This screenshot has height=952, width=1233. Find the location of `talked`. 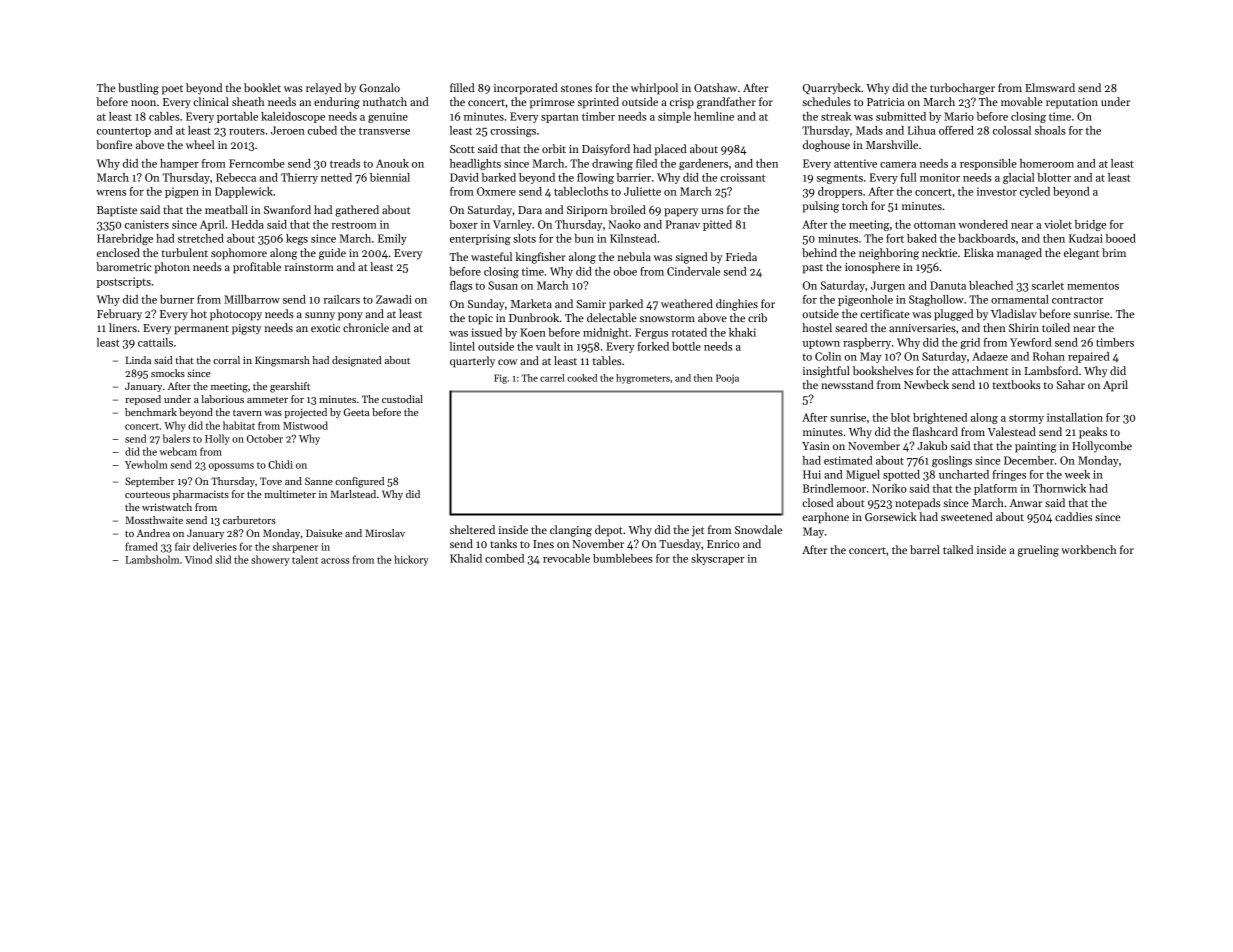

talked is located at coordinates (958, 549).
